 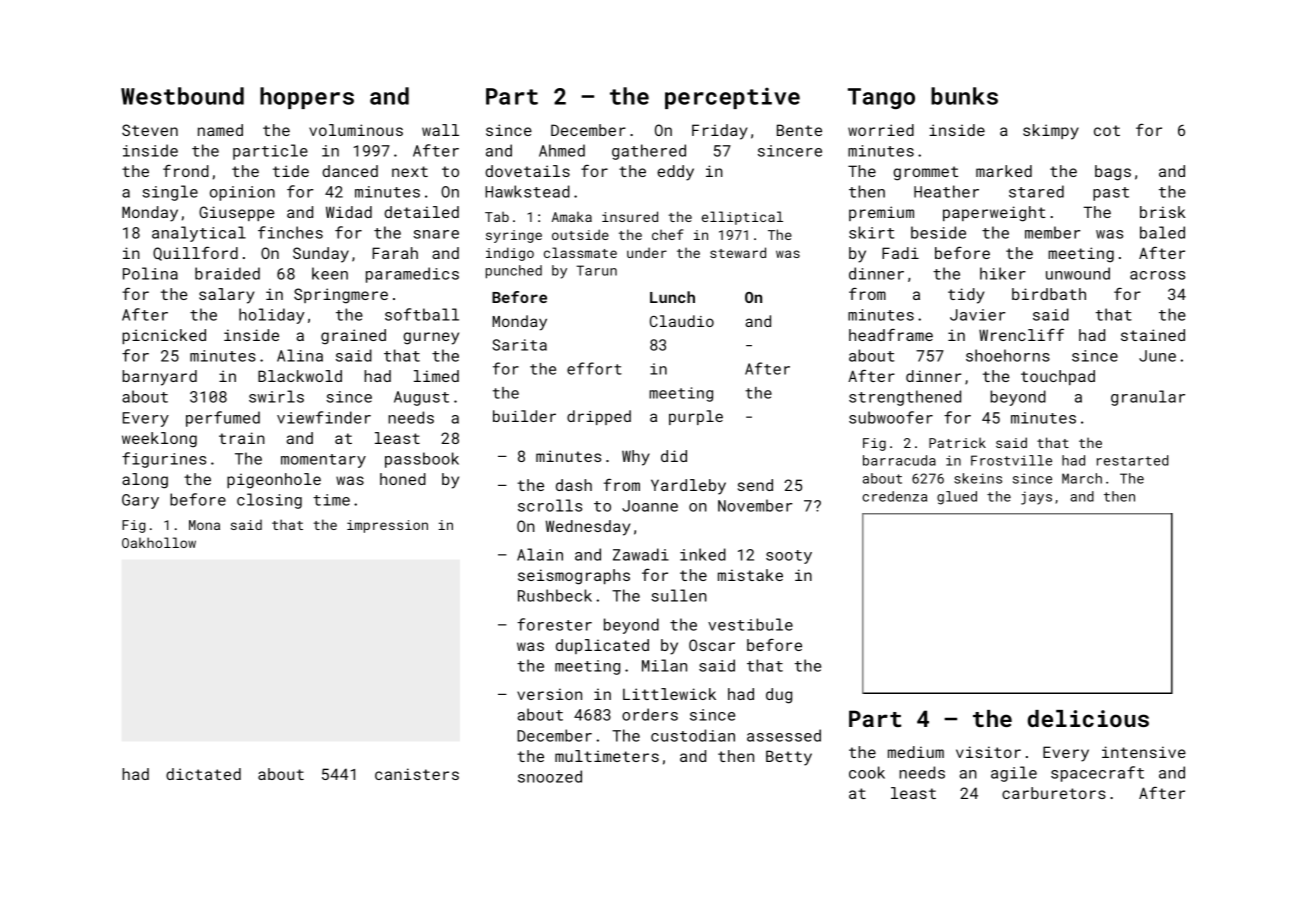 What do you see at coordinates (291, 171) in the image?
I see `tide` at bounding box center [291, 171].
